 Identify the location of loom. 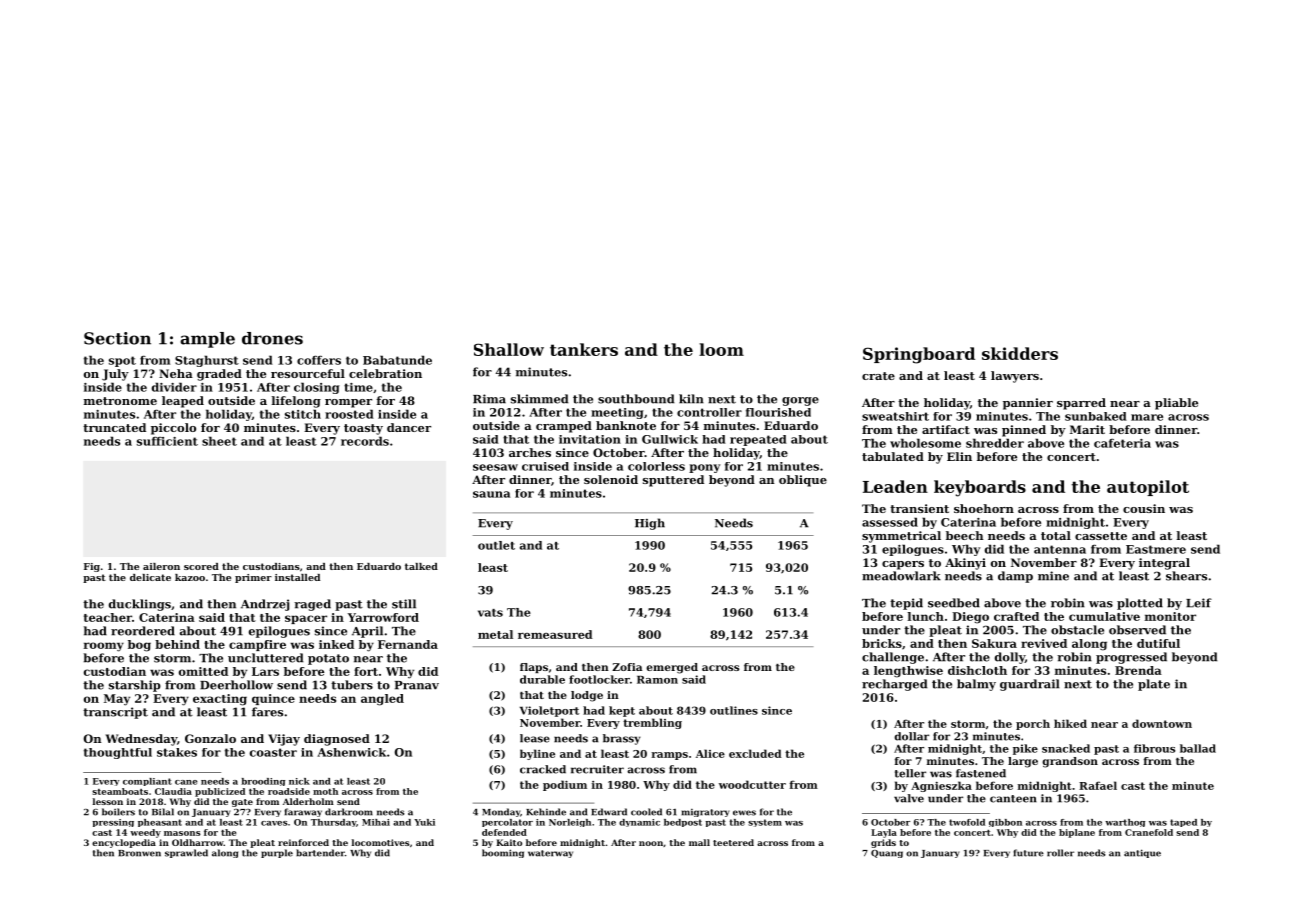
(721, 349).
